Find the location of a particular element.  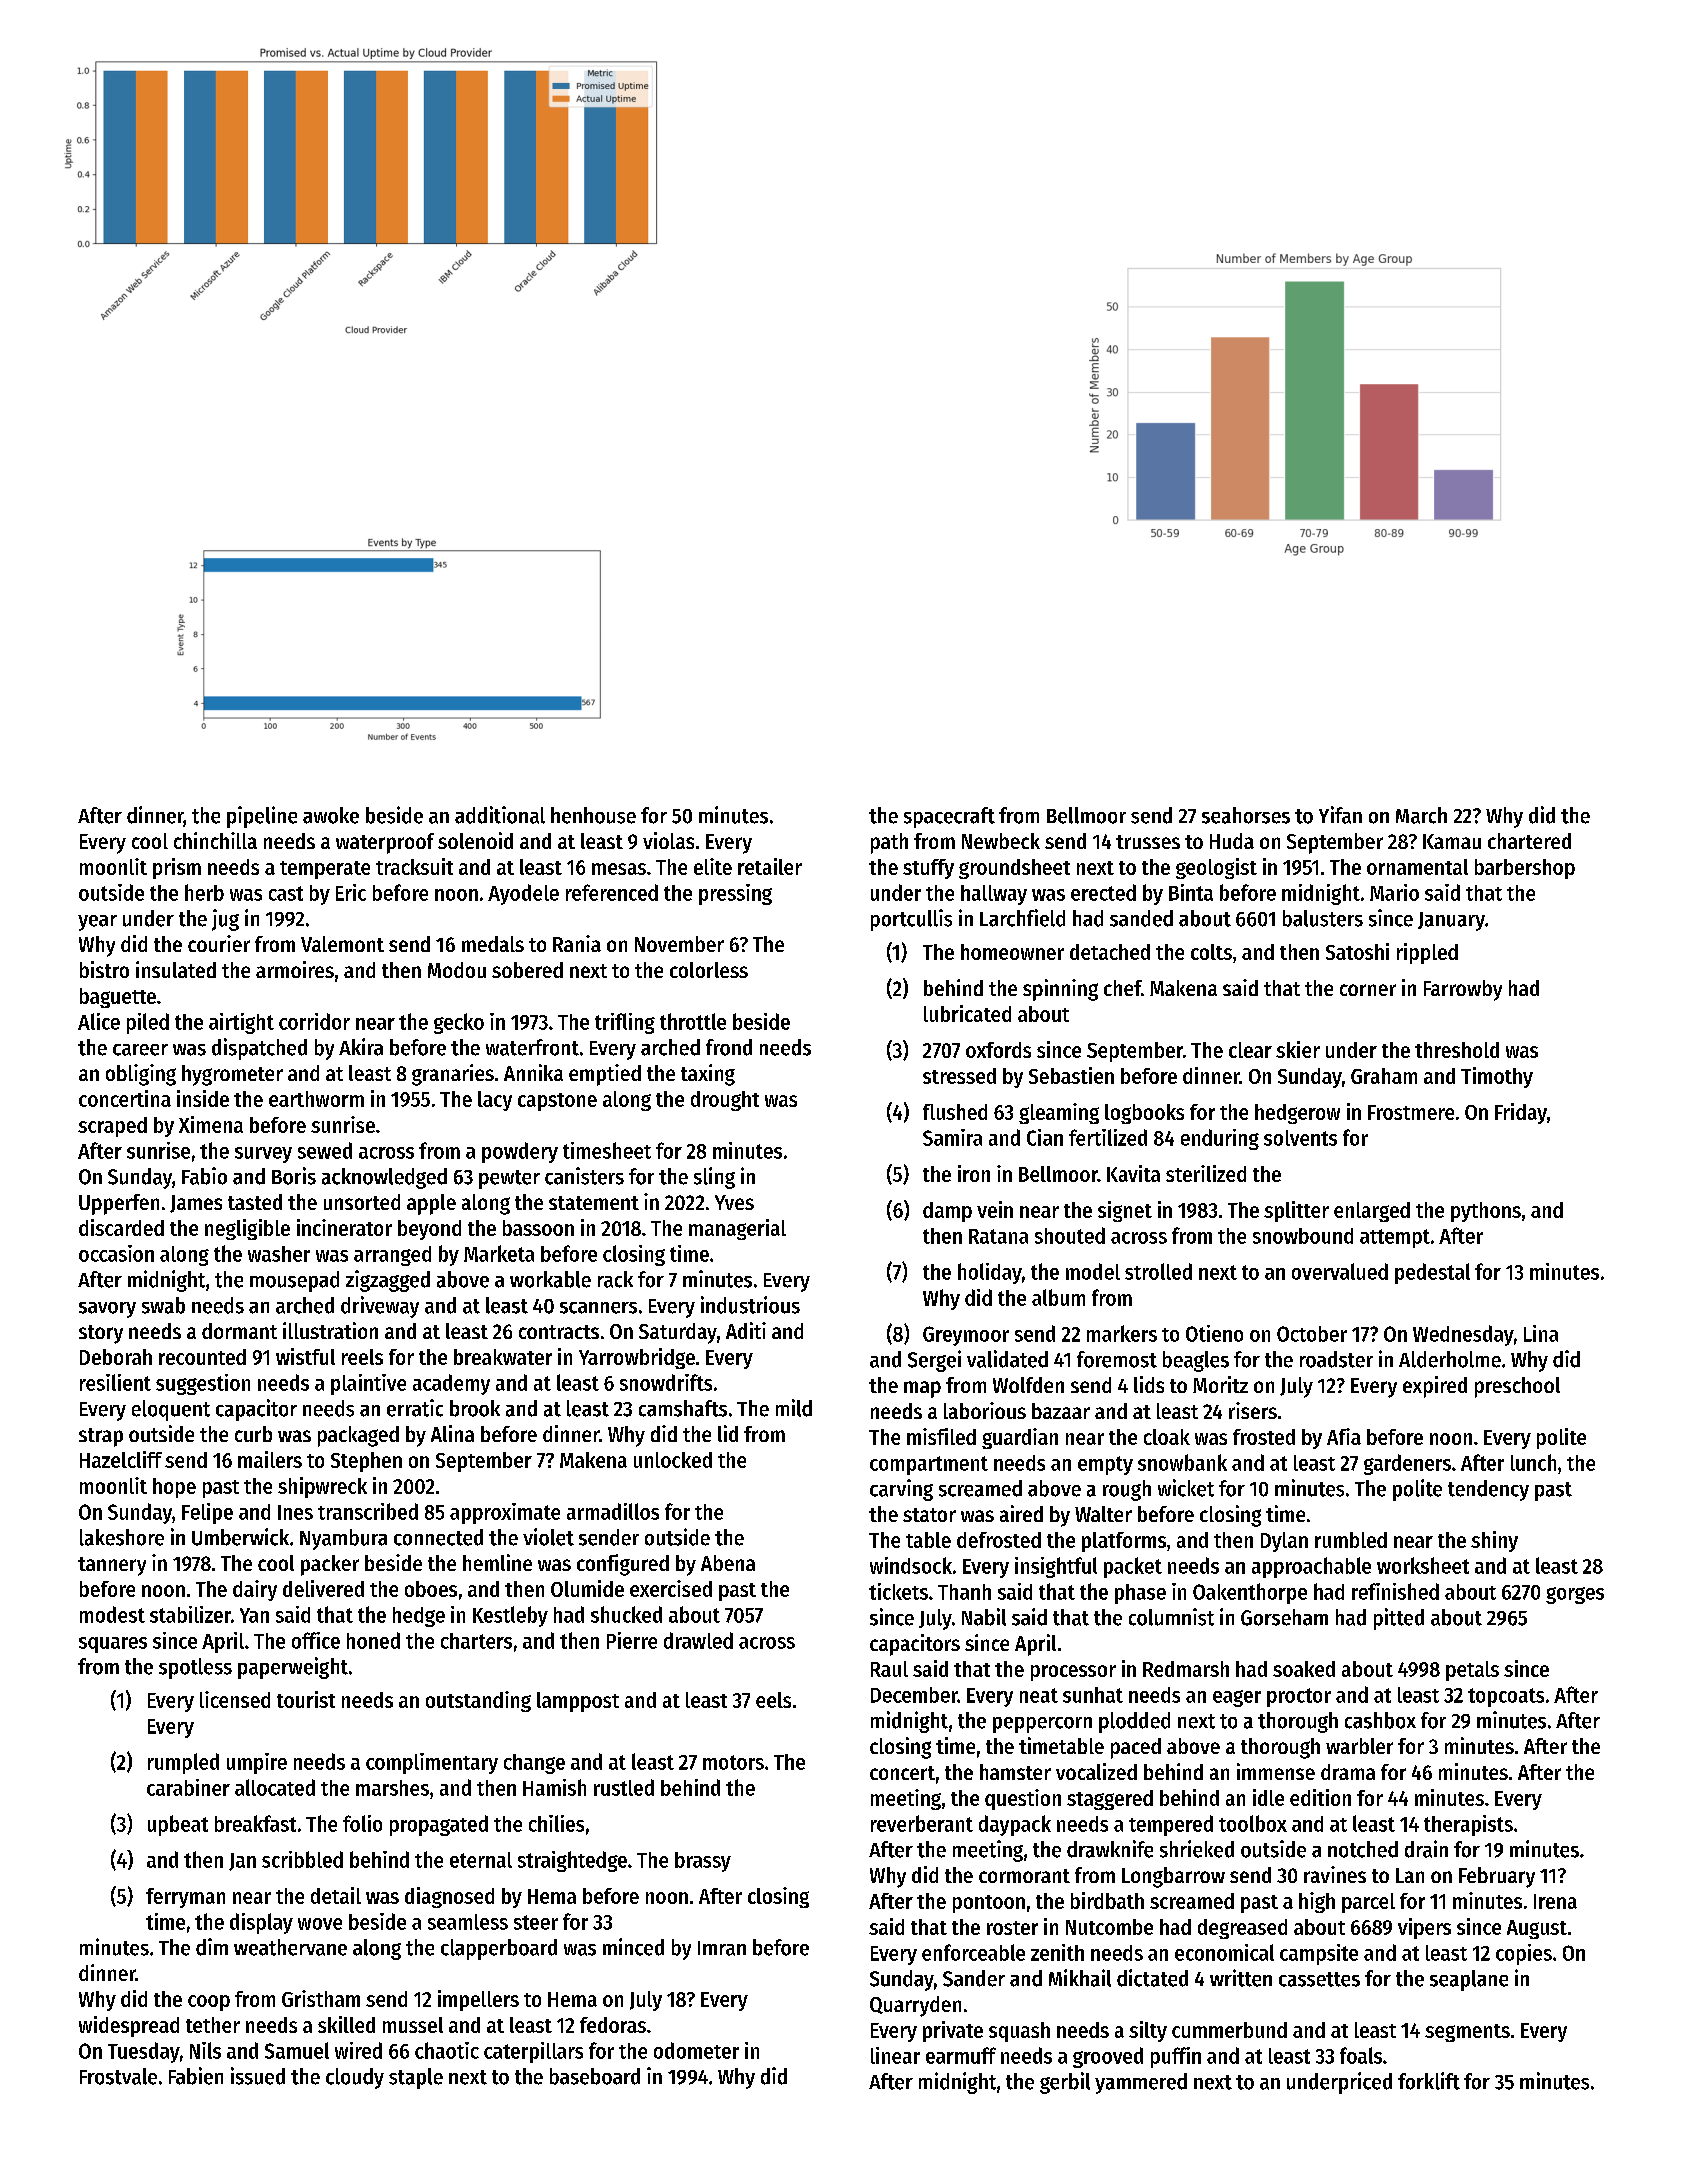

Otieno is located at coordinates (1214, 1333).
